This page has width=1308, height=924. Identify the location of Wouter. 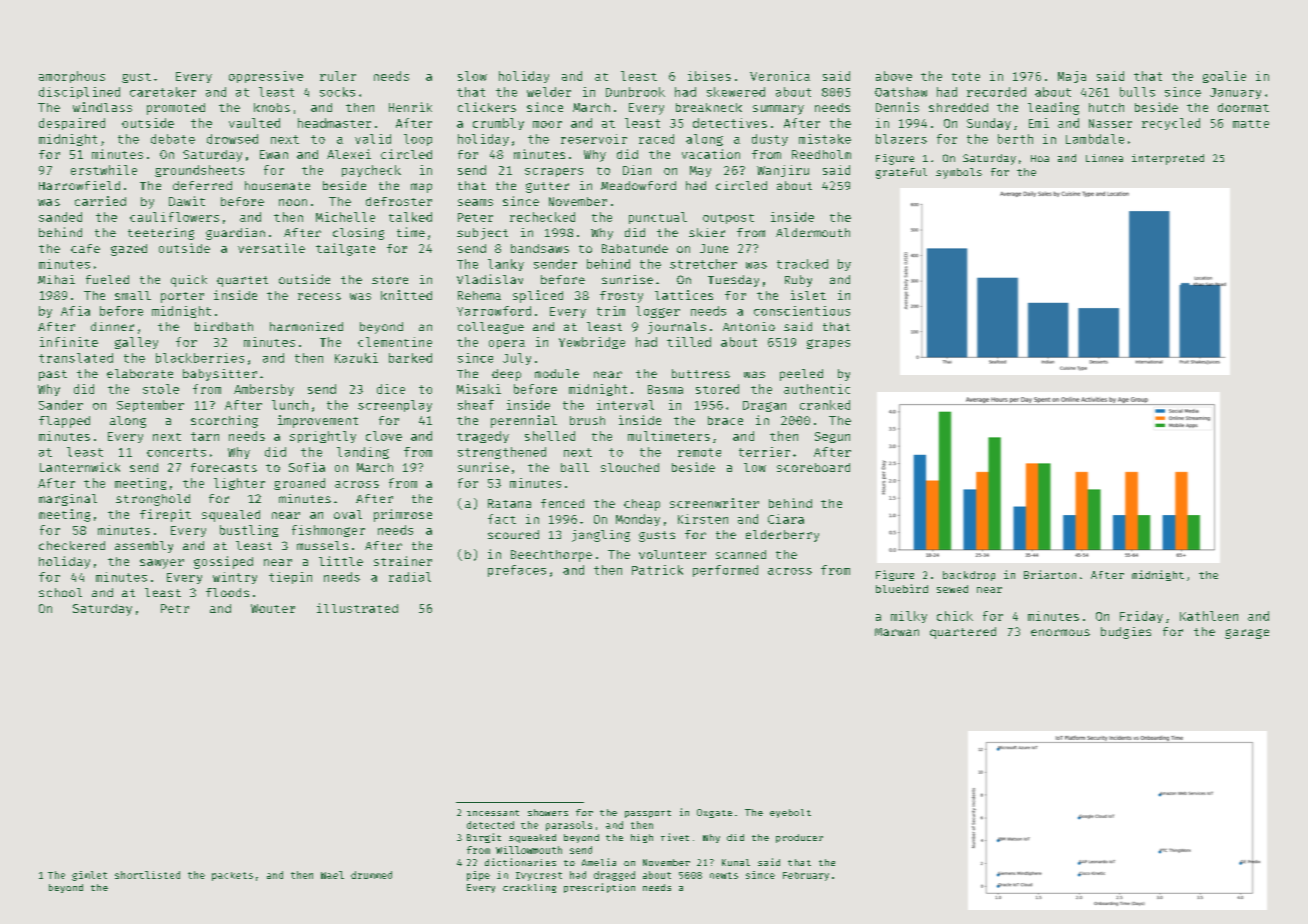
(273, 608).
